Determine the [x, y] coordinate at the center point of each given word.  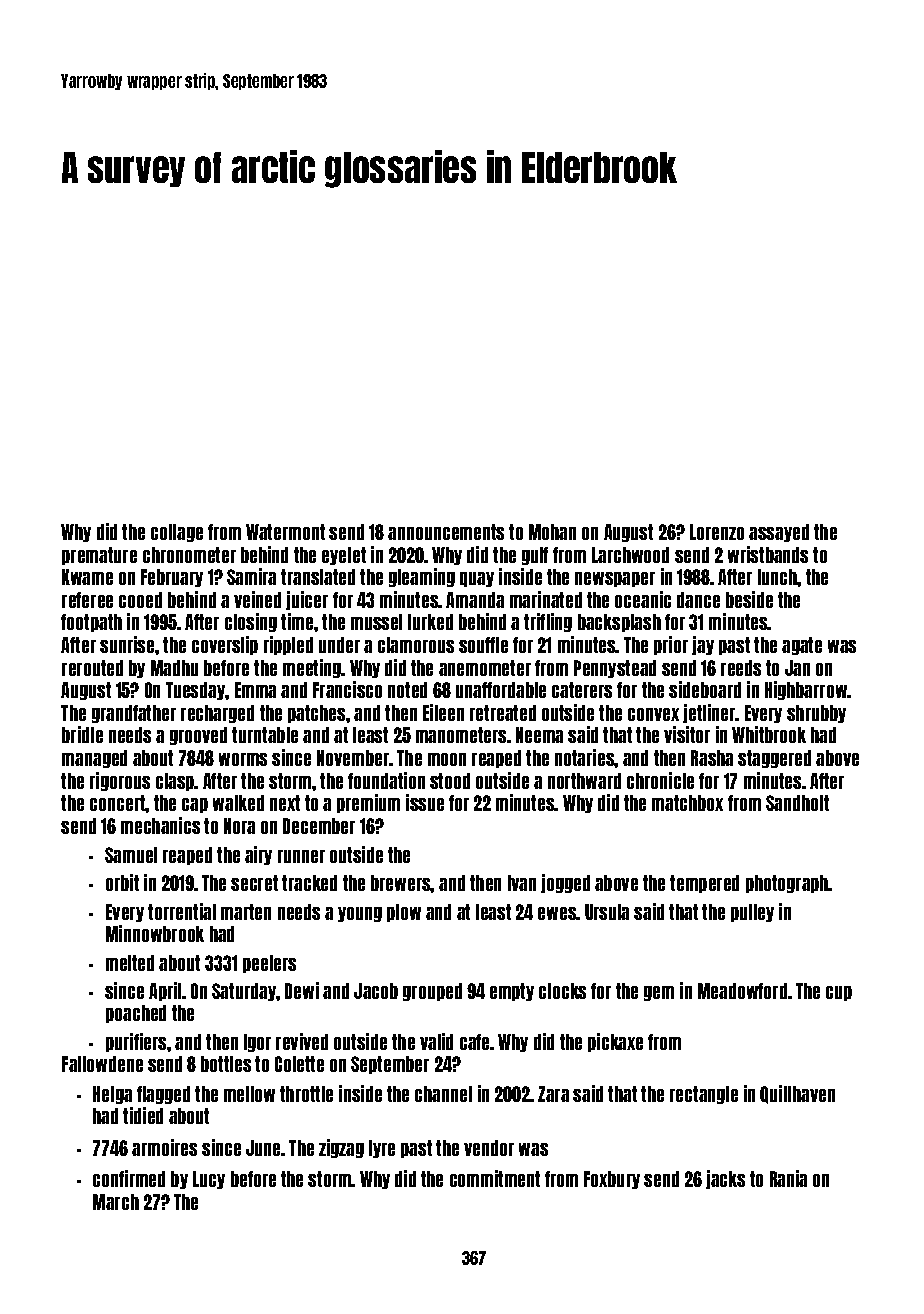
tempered [704, 884]
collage [177, 533]
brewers [401, 883]
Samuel [131, 855]
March [116, 1202]
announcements [446, 532]
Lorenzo [717, 532]
